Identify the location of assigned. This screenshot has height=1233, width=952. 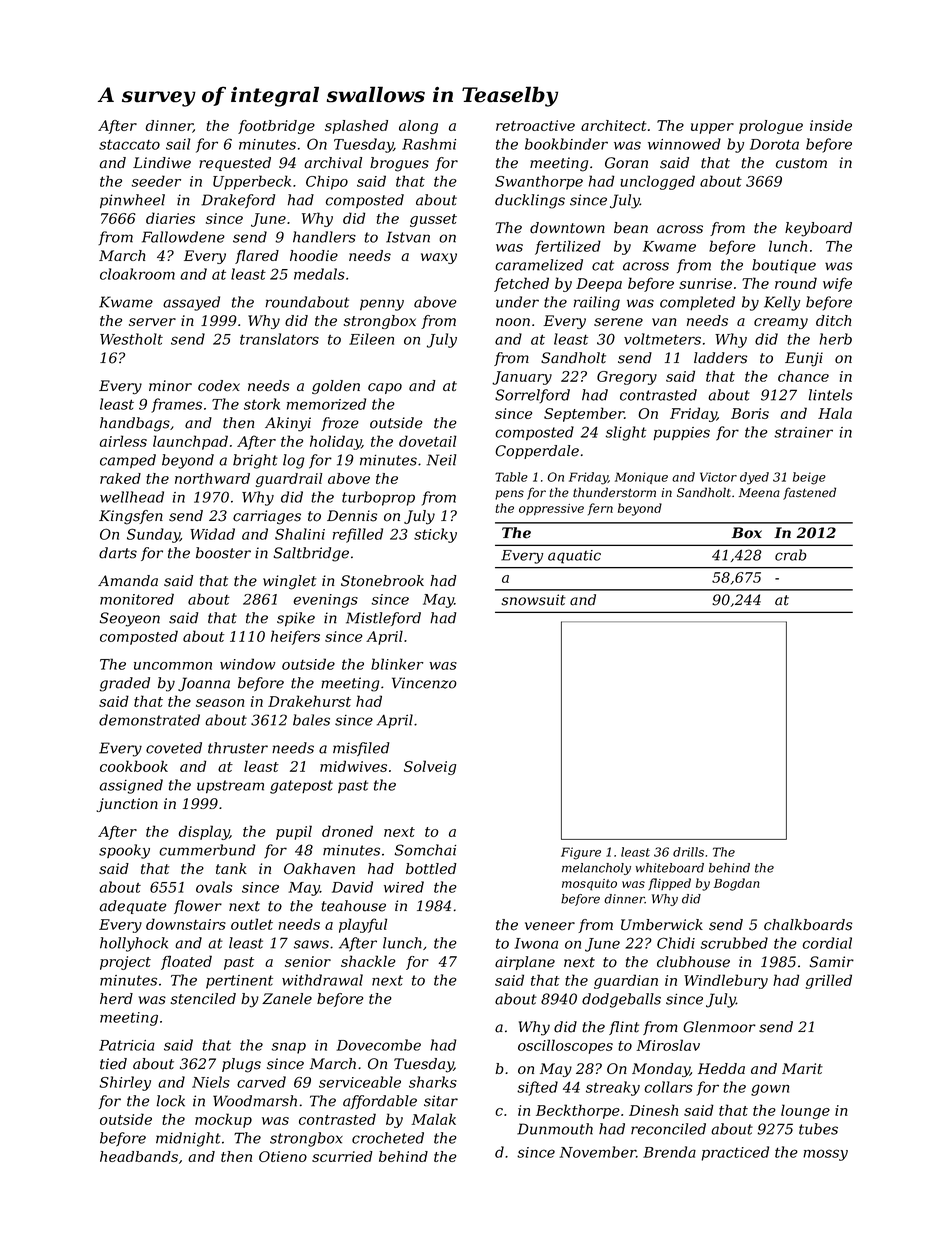
(131, 786).
